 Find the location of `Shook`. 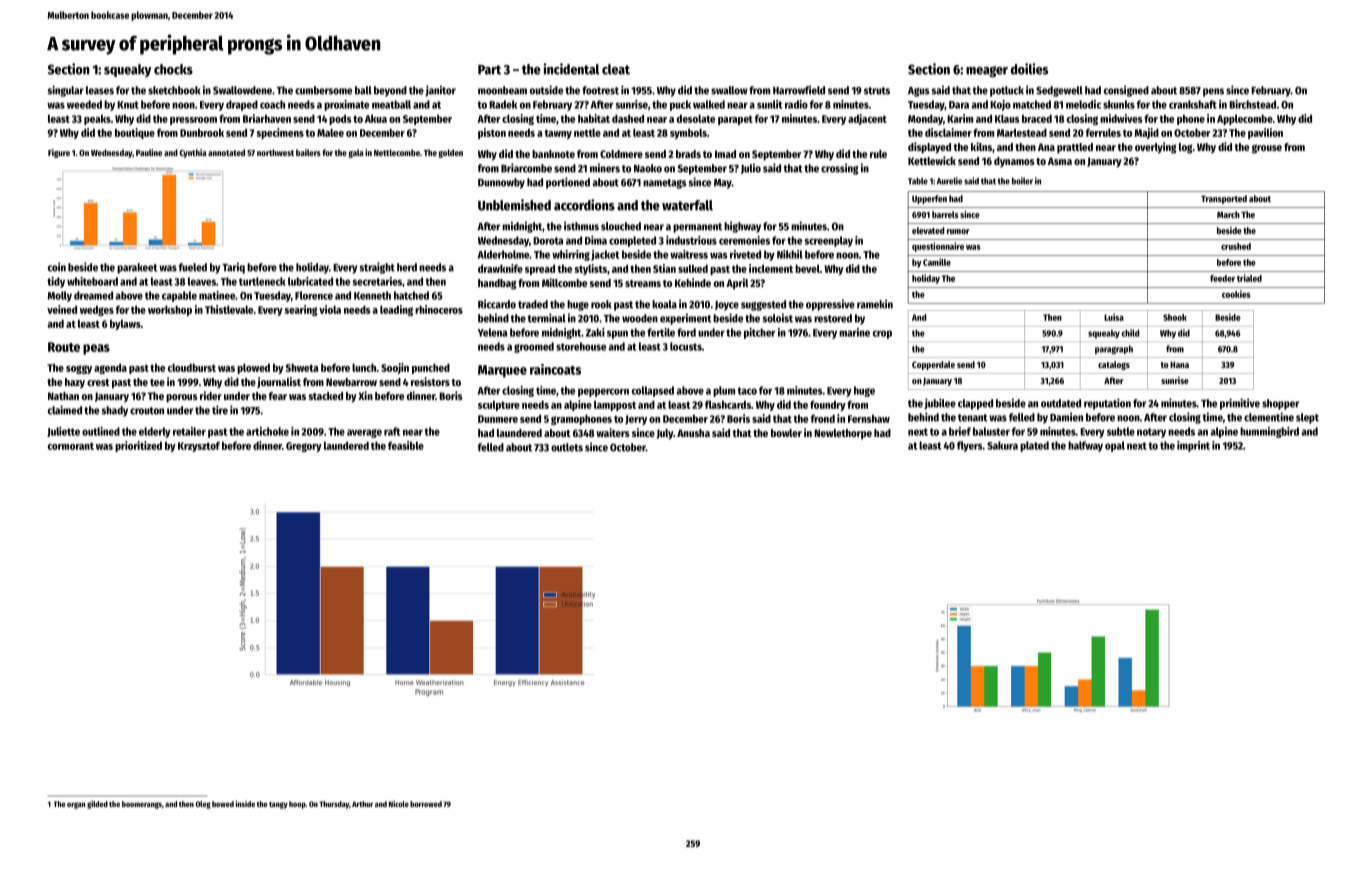

Shook is located at coordinates (1175, 317).
